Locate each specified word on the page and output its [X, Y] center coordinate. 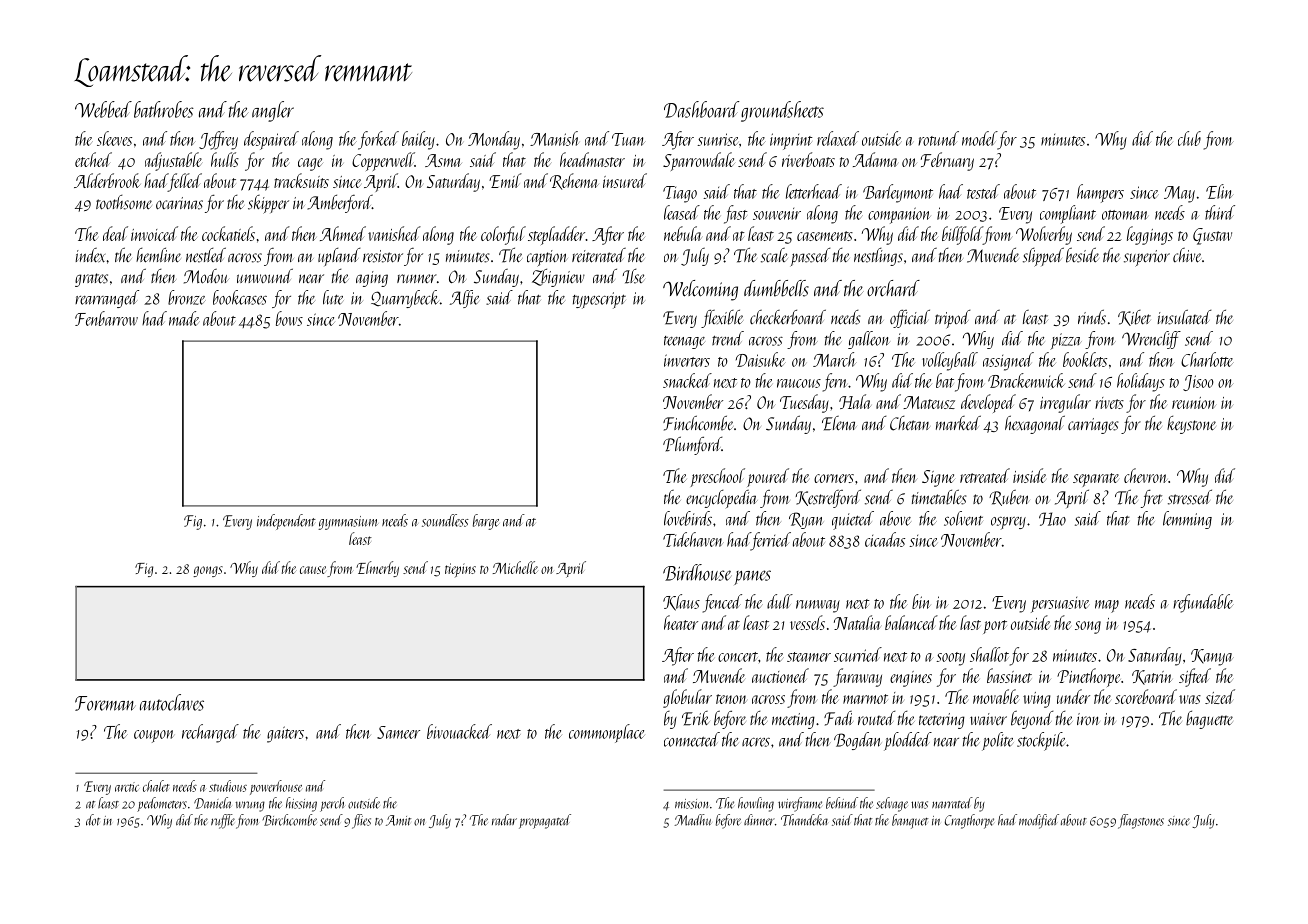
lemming [1187, 520]
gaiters [285, 734]
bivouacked [459, 731]
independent [286, 522]
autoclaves [172, 702]
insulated [1184, 317]
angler [273, 111]
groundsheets [782, 111]
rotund [938, 138]
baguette [1209, 720]
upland [339, 257]
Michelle [515, 567]
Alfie [464, 299]
